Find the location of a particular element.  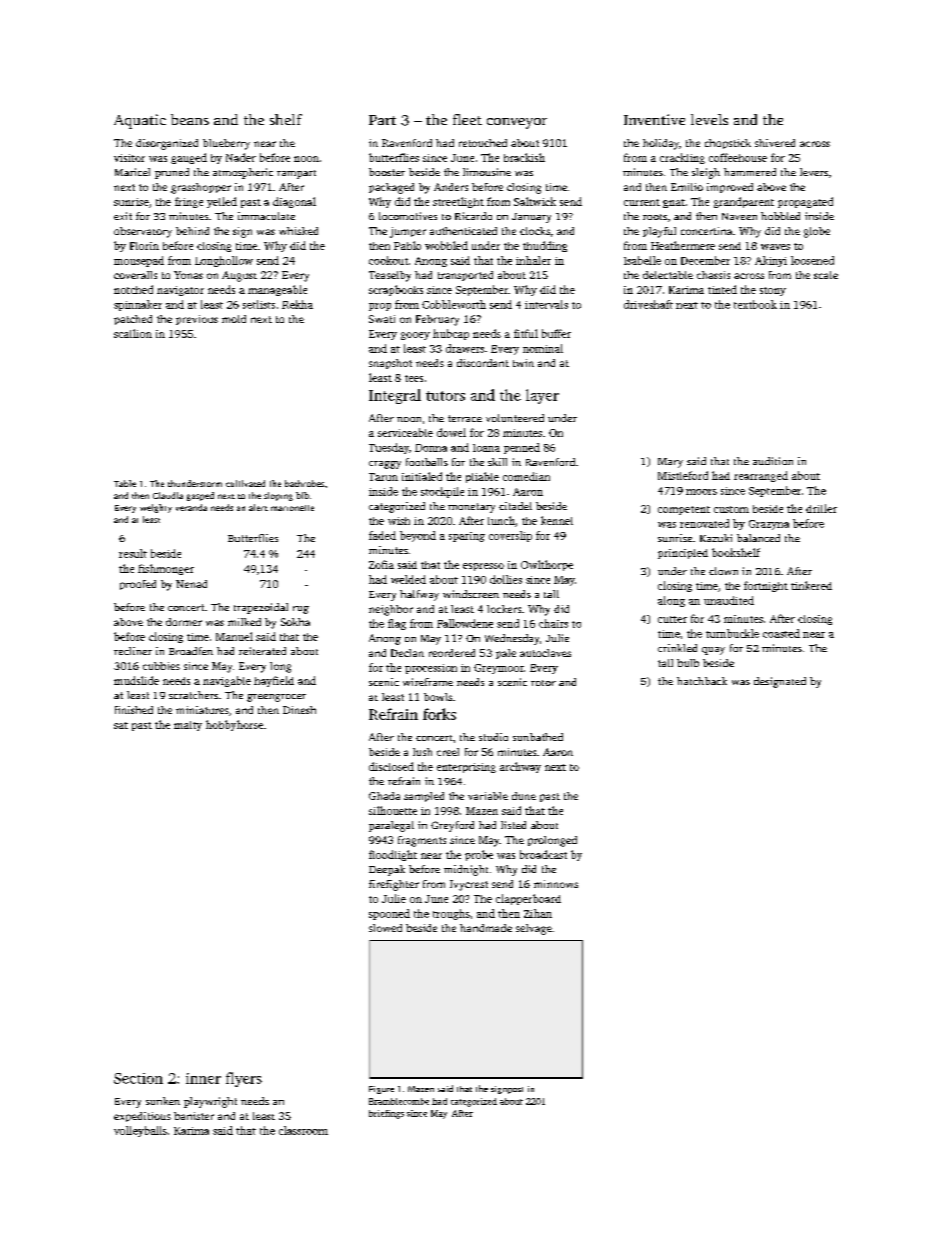

briefings is located at coordinates (386, 1114).
